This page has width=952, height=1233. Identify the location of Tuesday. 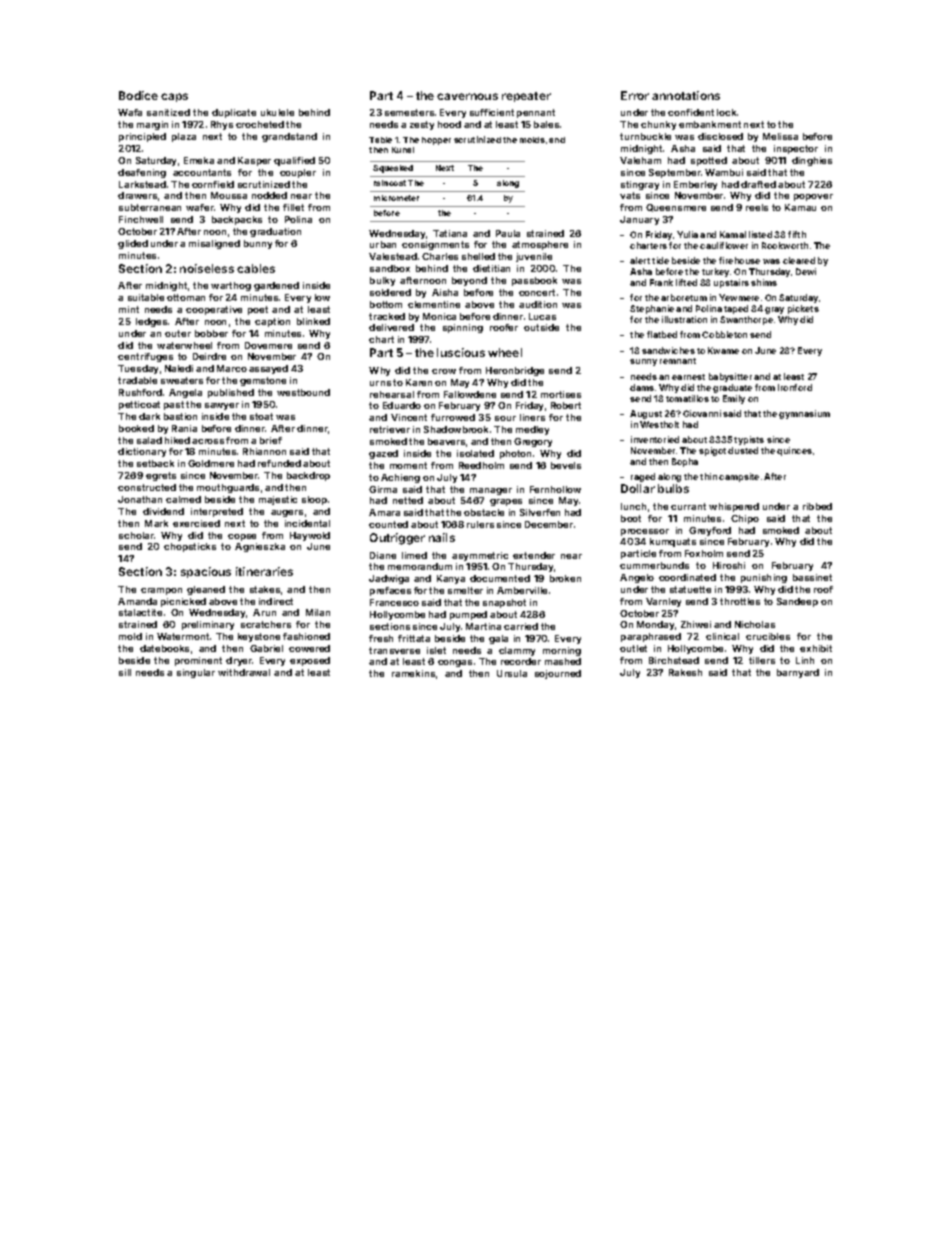
(138, 369).
